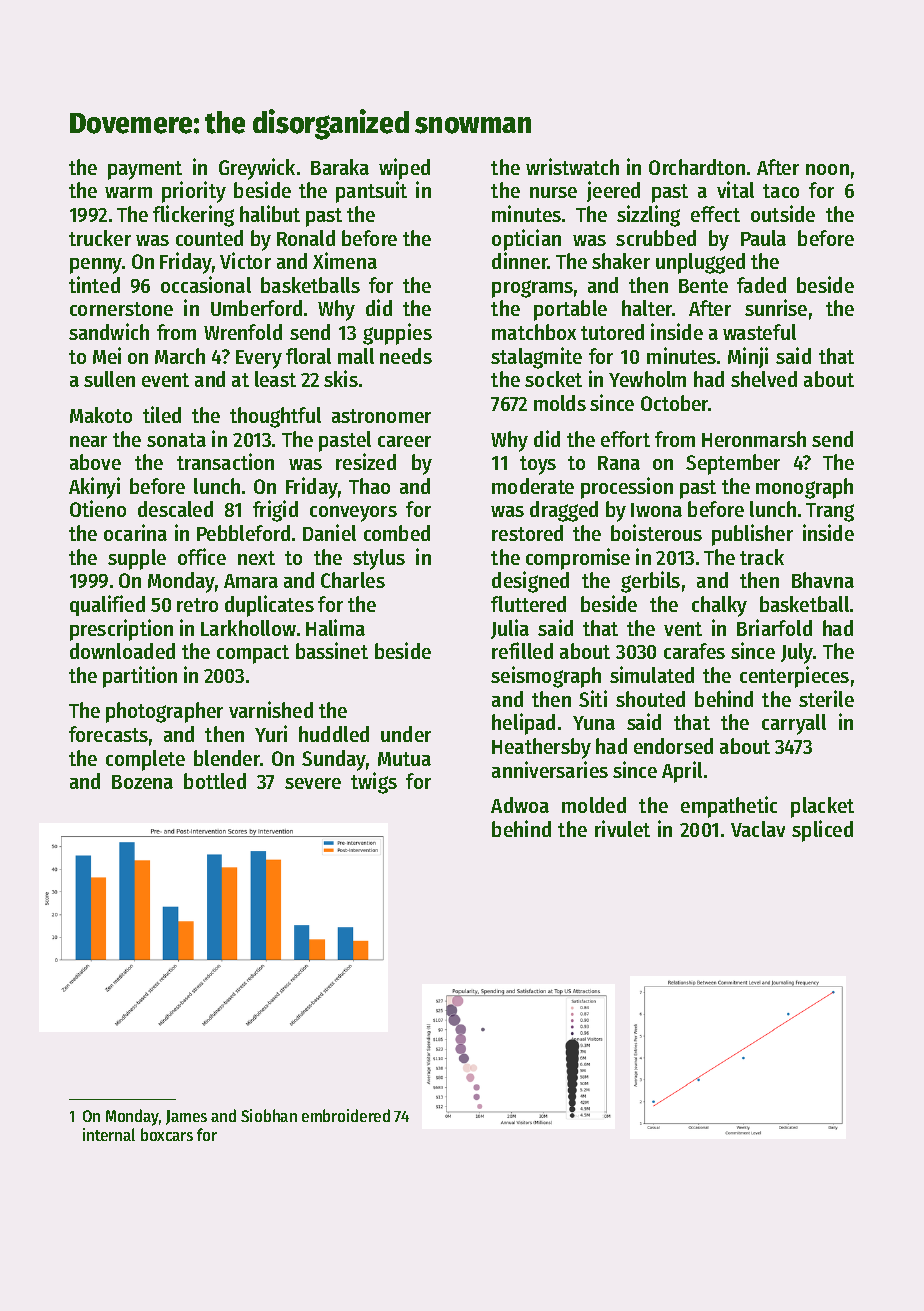 The width and height of the image is (924, 1311). What do you see at coordinates (107, 605) in the image?
I see `qualified` at bounding box center [107, 605].
